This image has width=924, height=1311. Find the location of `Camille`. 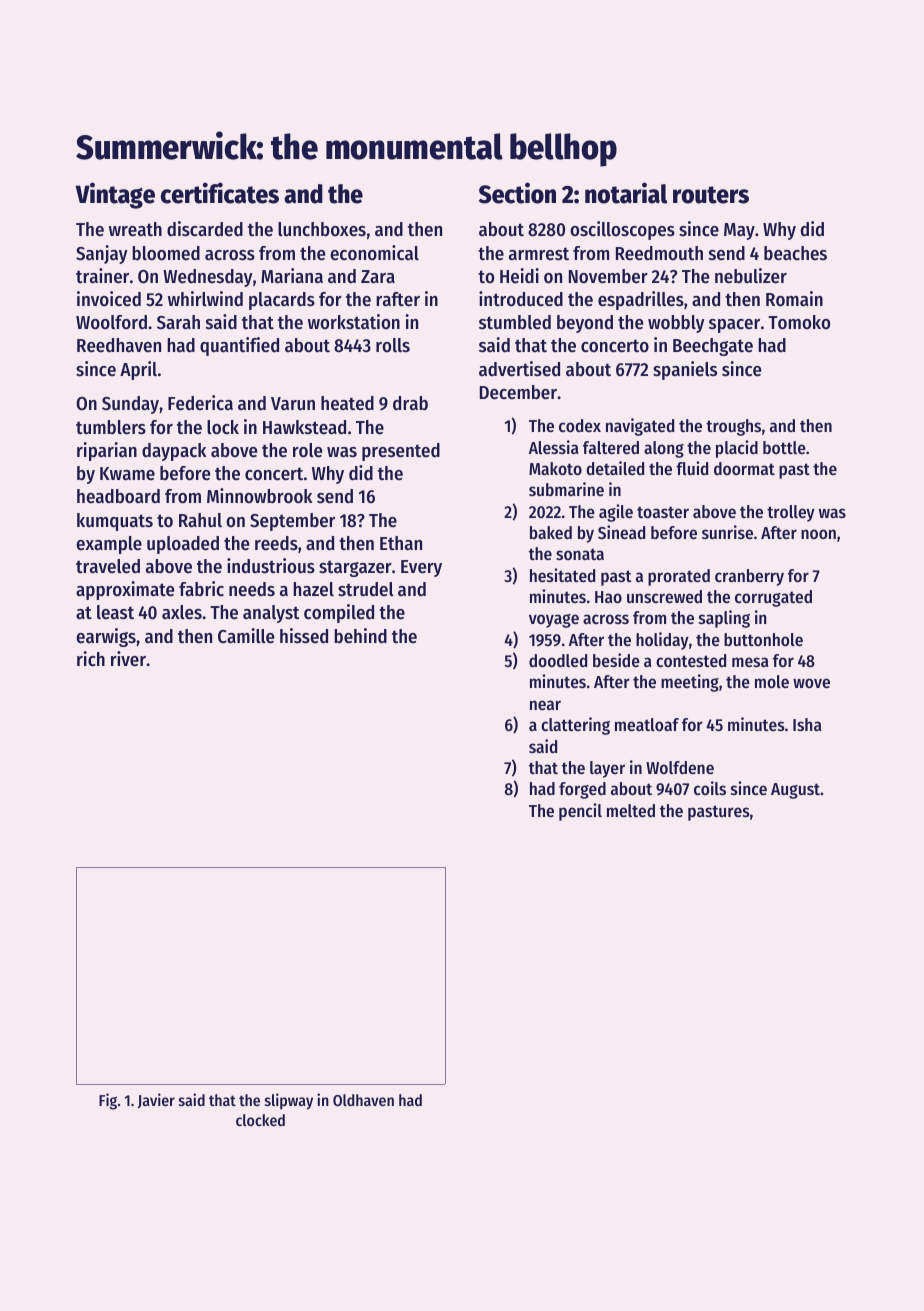

Camille is located at coordinates (246, 636).
